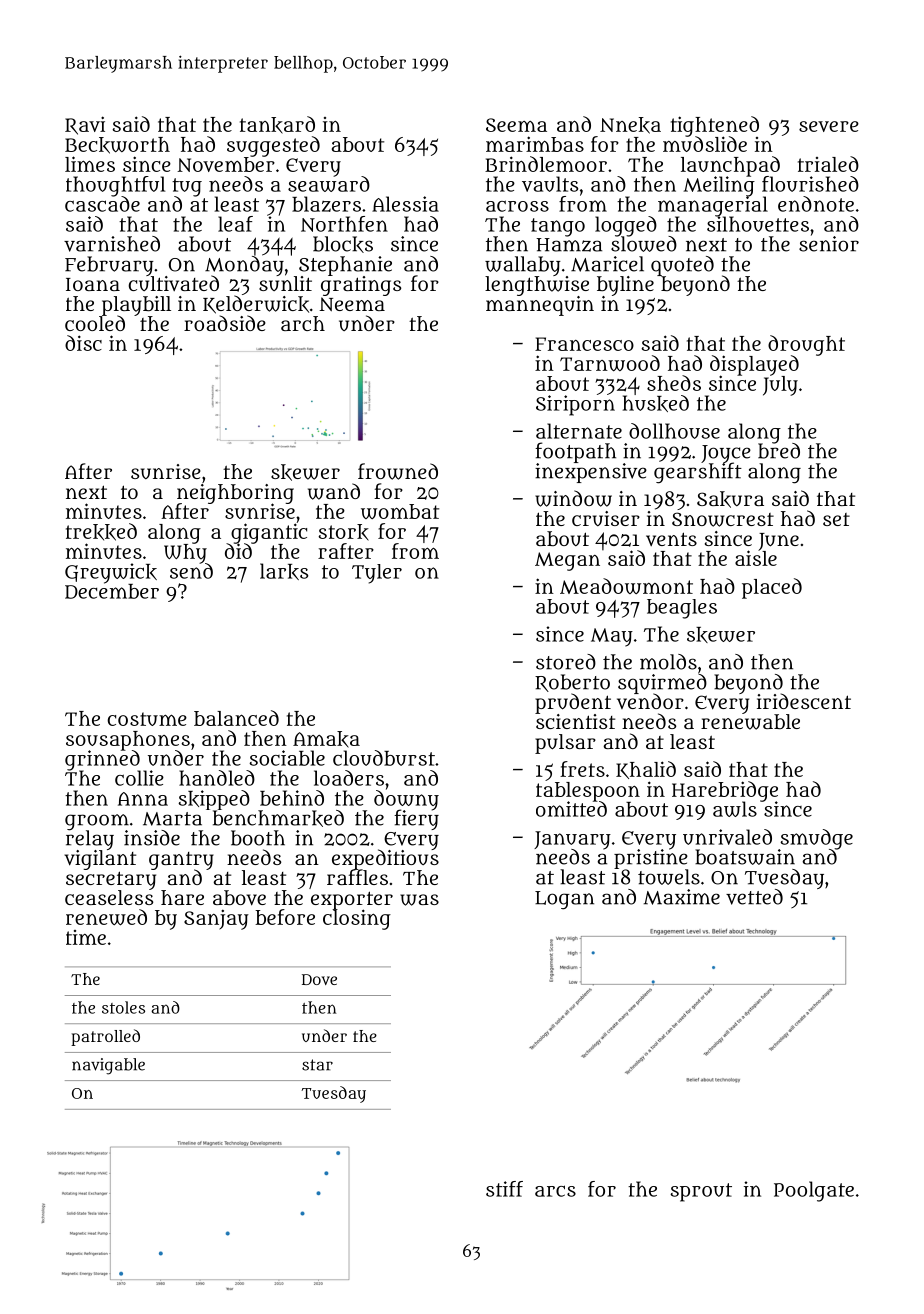 The width and height of the document is (924, 1314). Describe the element at coordinates (523, 266) in the document. I see `wallaby` at that location.
